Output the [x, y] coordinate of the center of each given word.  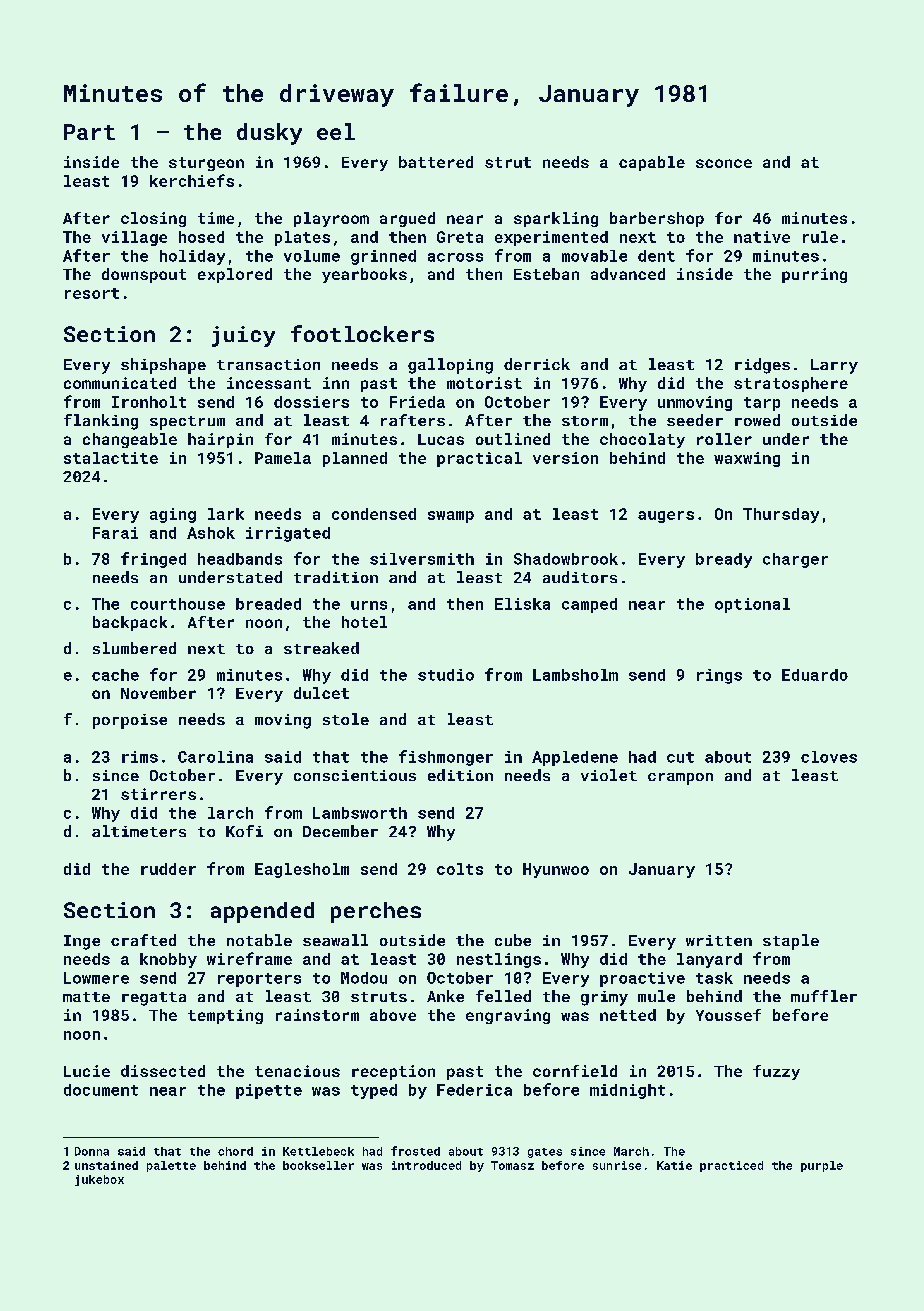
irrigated [288, 534]
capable [652, 163]
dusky [269, 134]
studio [446, 675]
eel [336, 131]
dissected [163, 1071]
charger [795, 560]
